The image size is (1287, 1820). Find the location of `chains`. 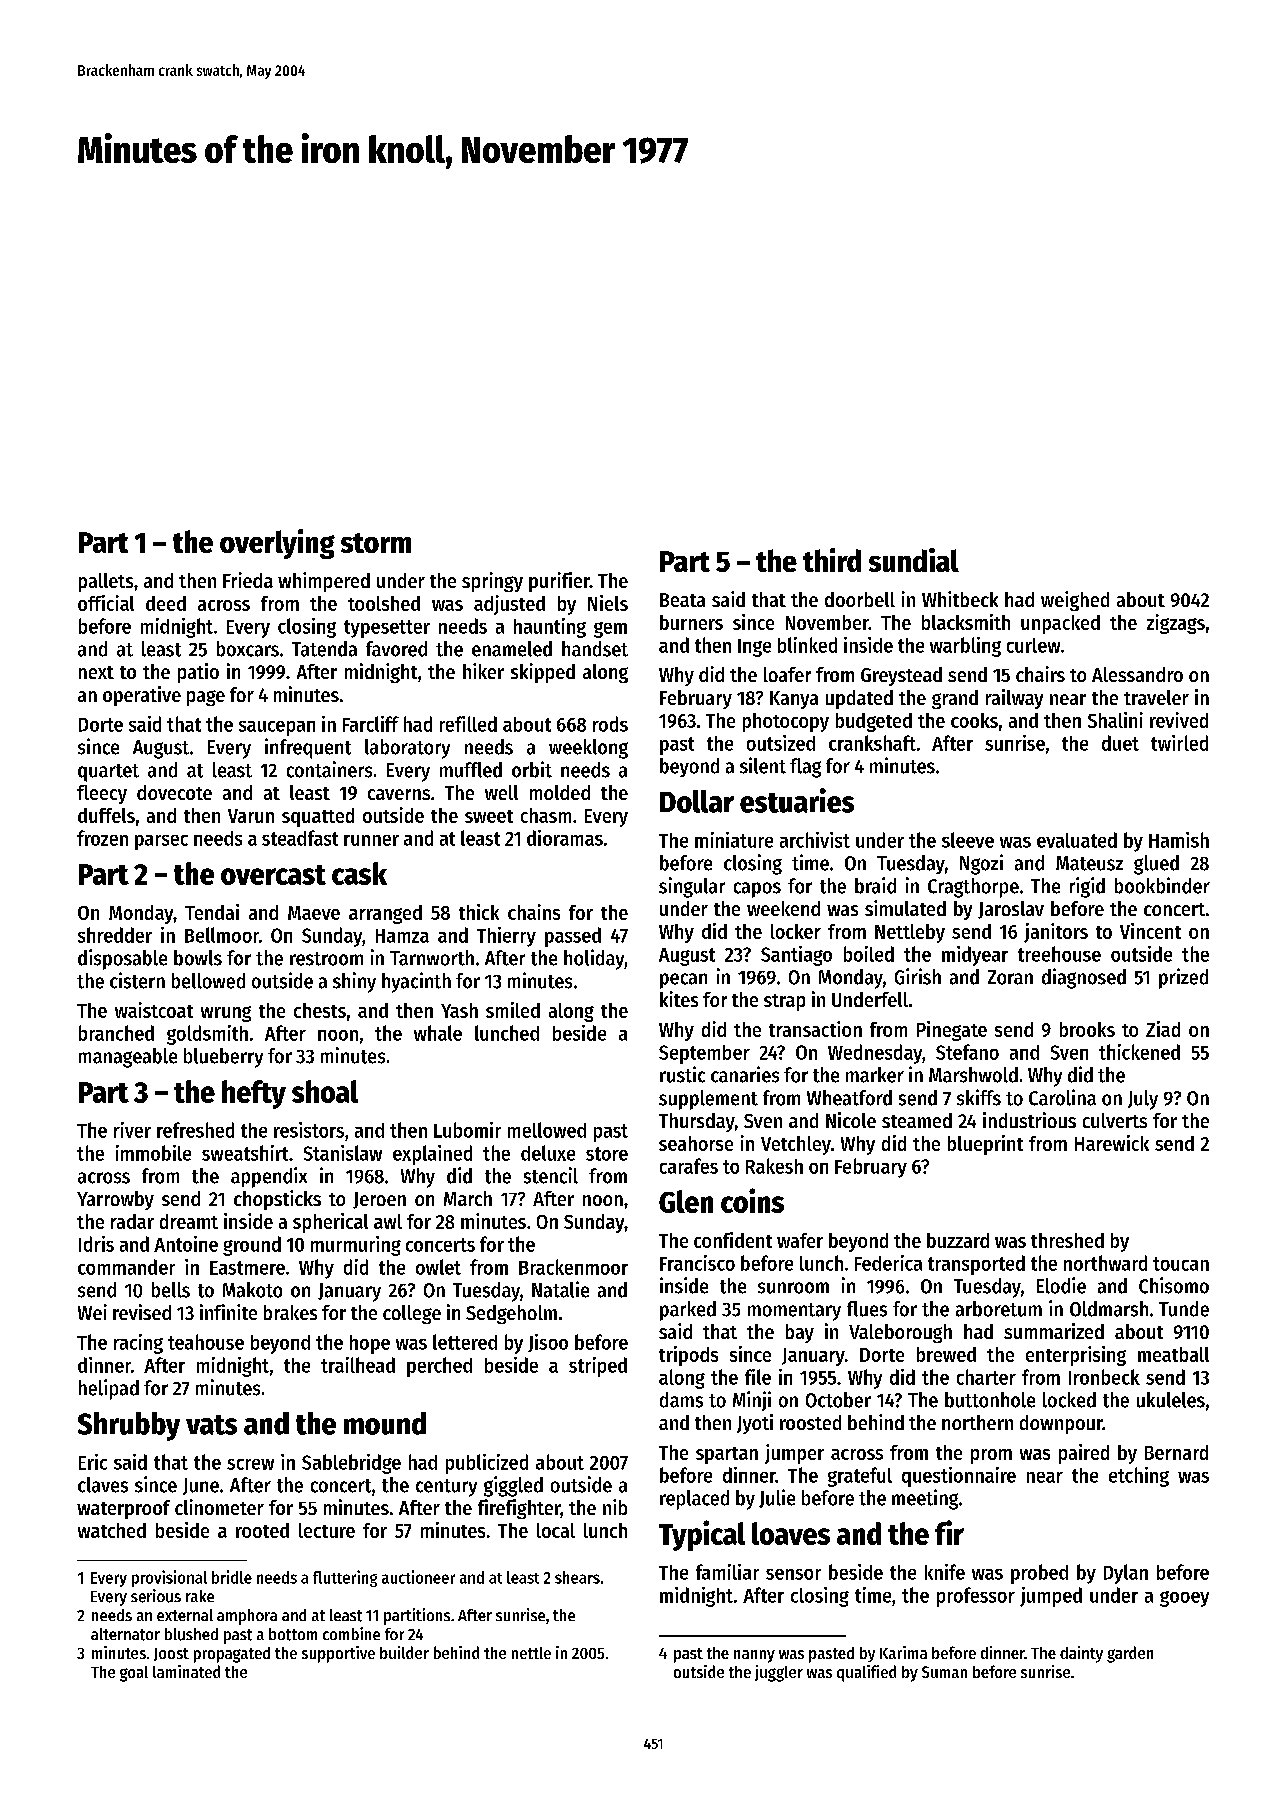

chains is located at coordinates (534, 912).
